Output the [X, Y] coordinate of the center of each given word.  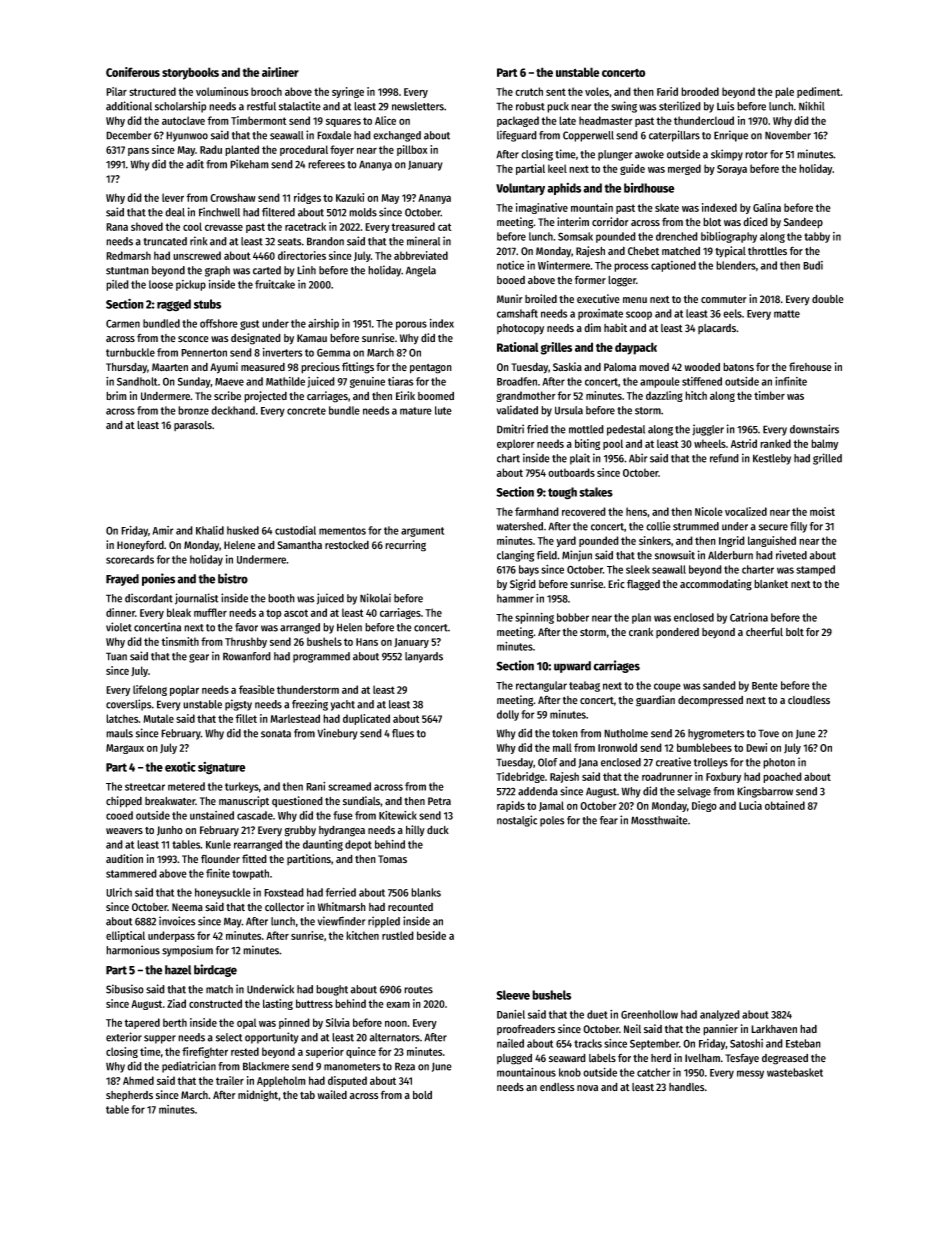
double [828, 299]
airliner [280, 72]
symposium [187, 951]
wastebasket [795, 1072]
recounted [410, 907]
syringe [348, 92]
